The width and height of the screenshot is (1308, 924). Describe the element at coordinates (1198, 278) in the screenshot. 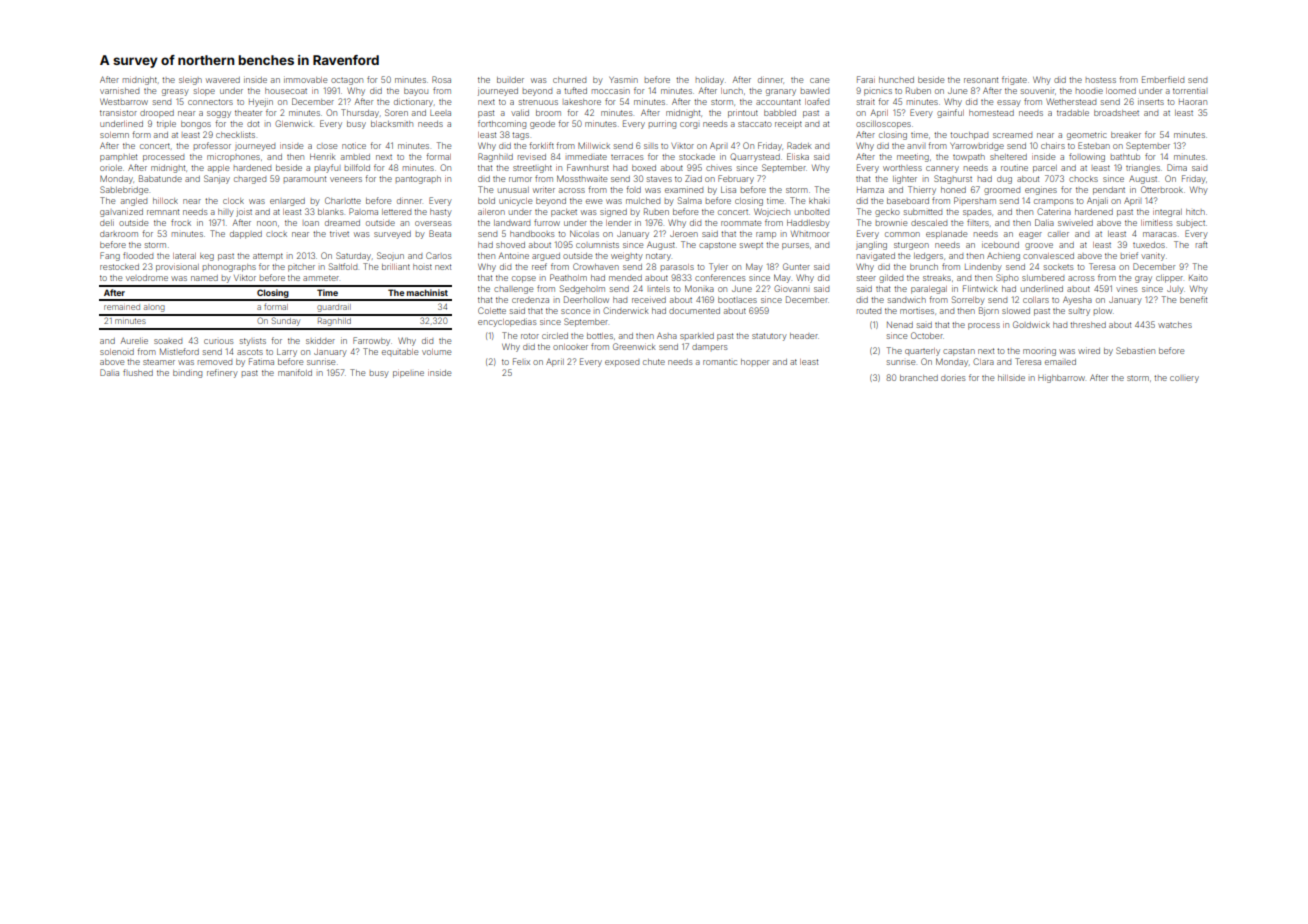

I see `Kaito` at that location.
